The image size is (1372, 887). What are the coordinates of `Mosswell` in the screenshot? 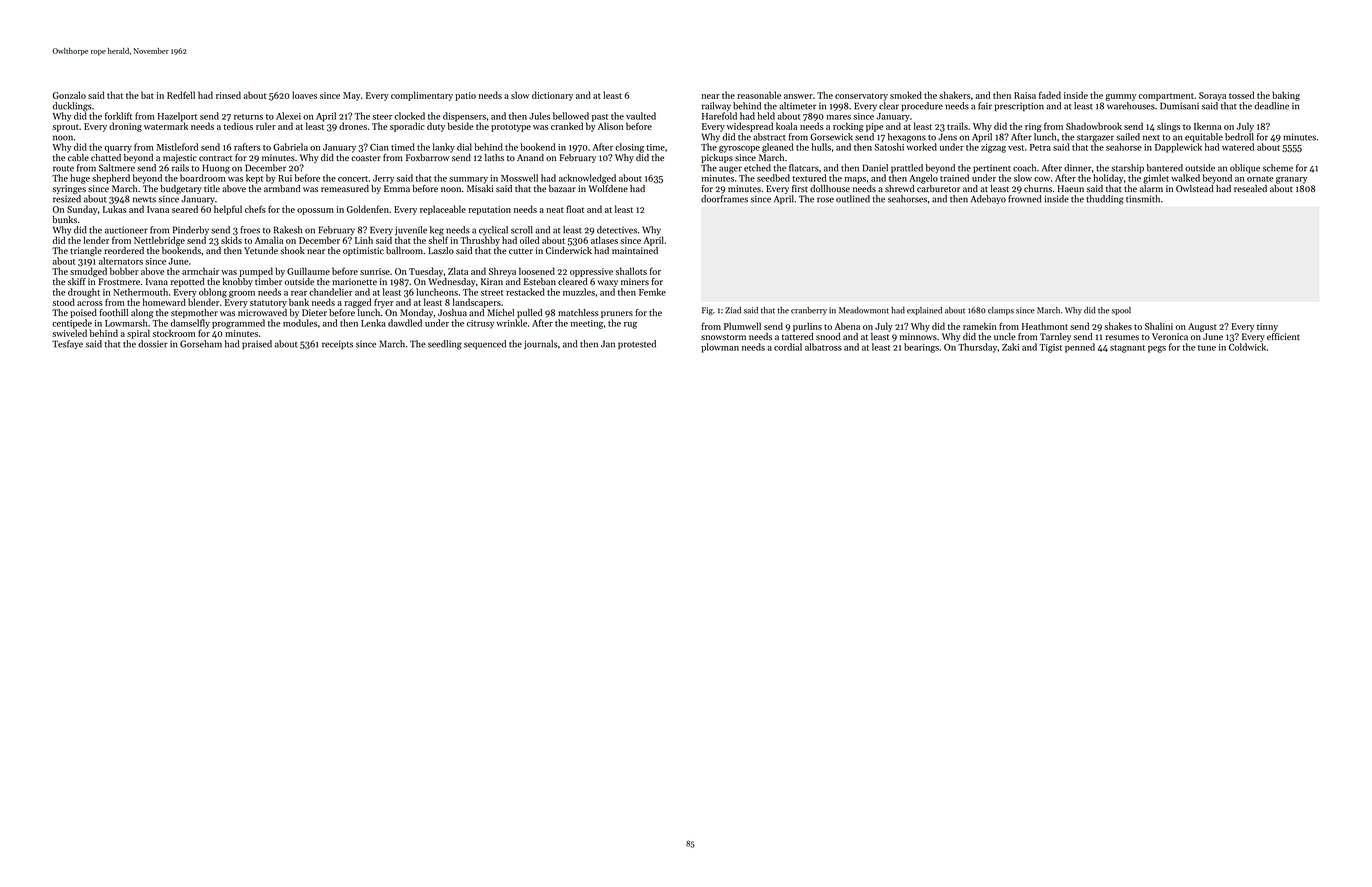 It's located at (519, 178).
